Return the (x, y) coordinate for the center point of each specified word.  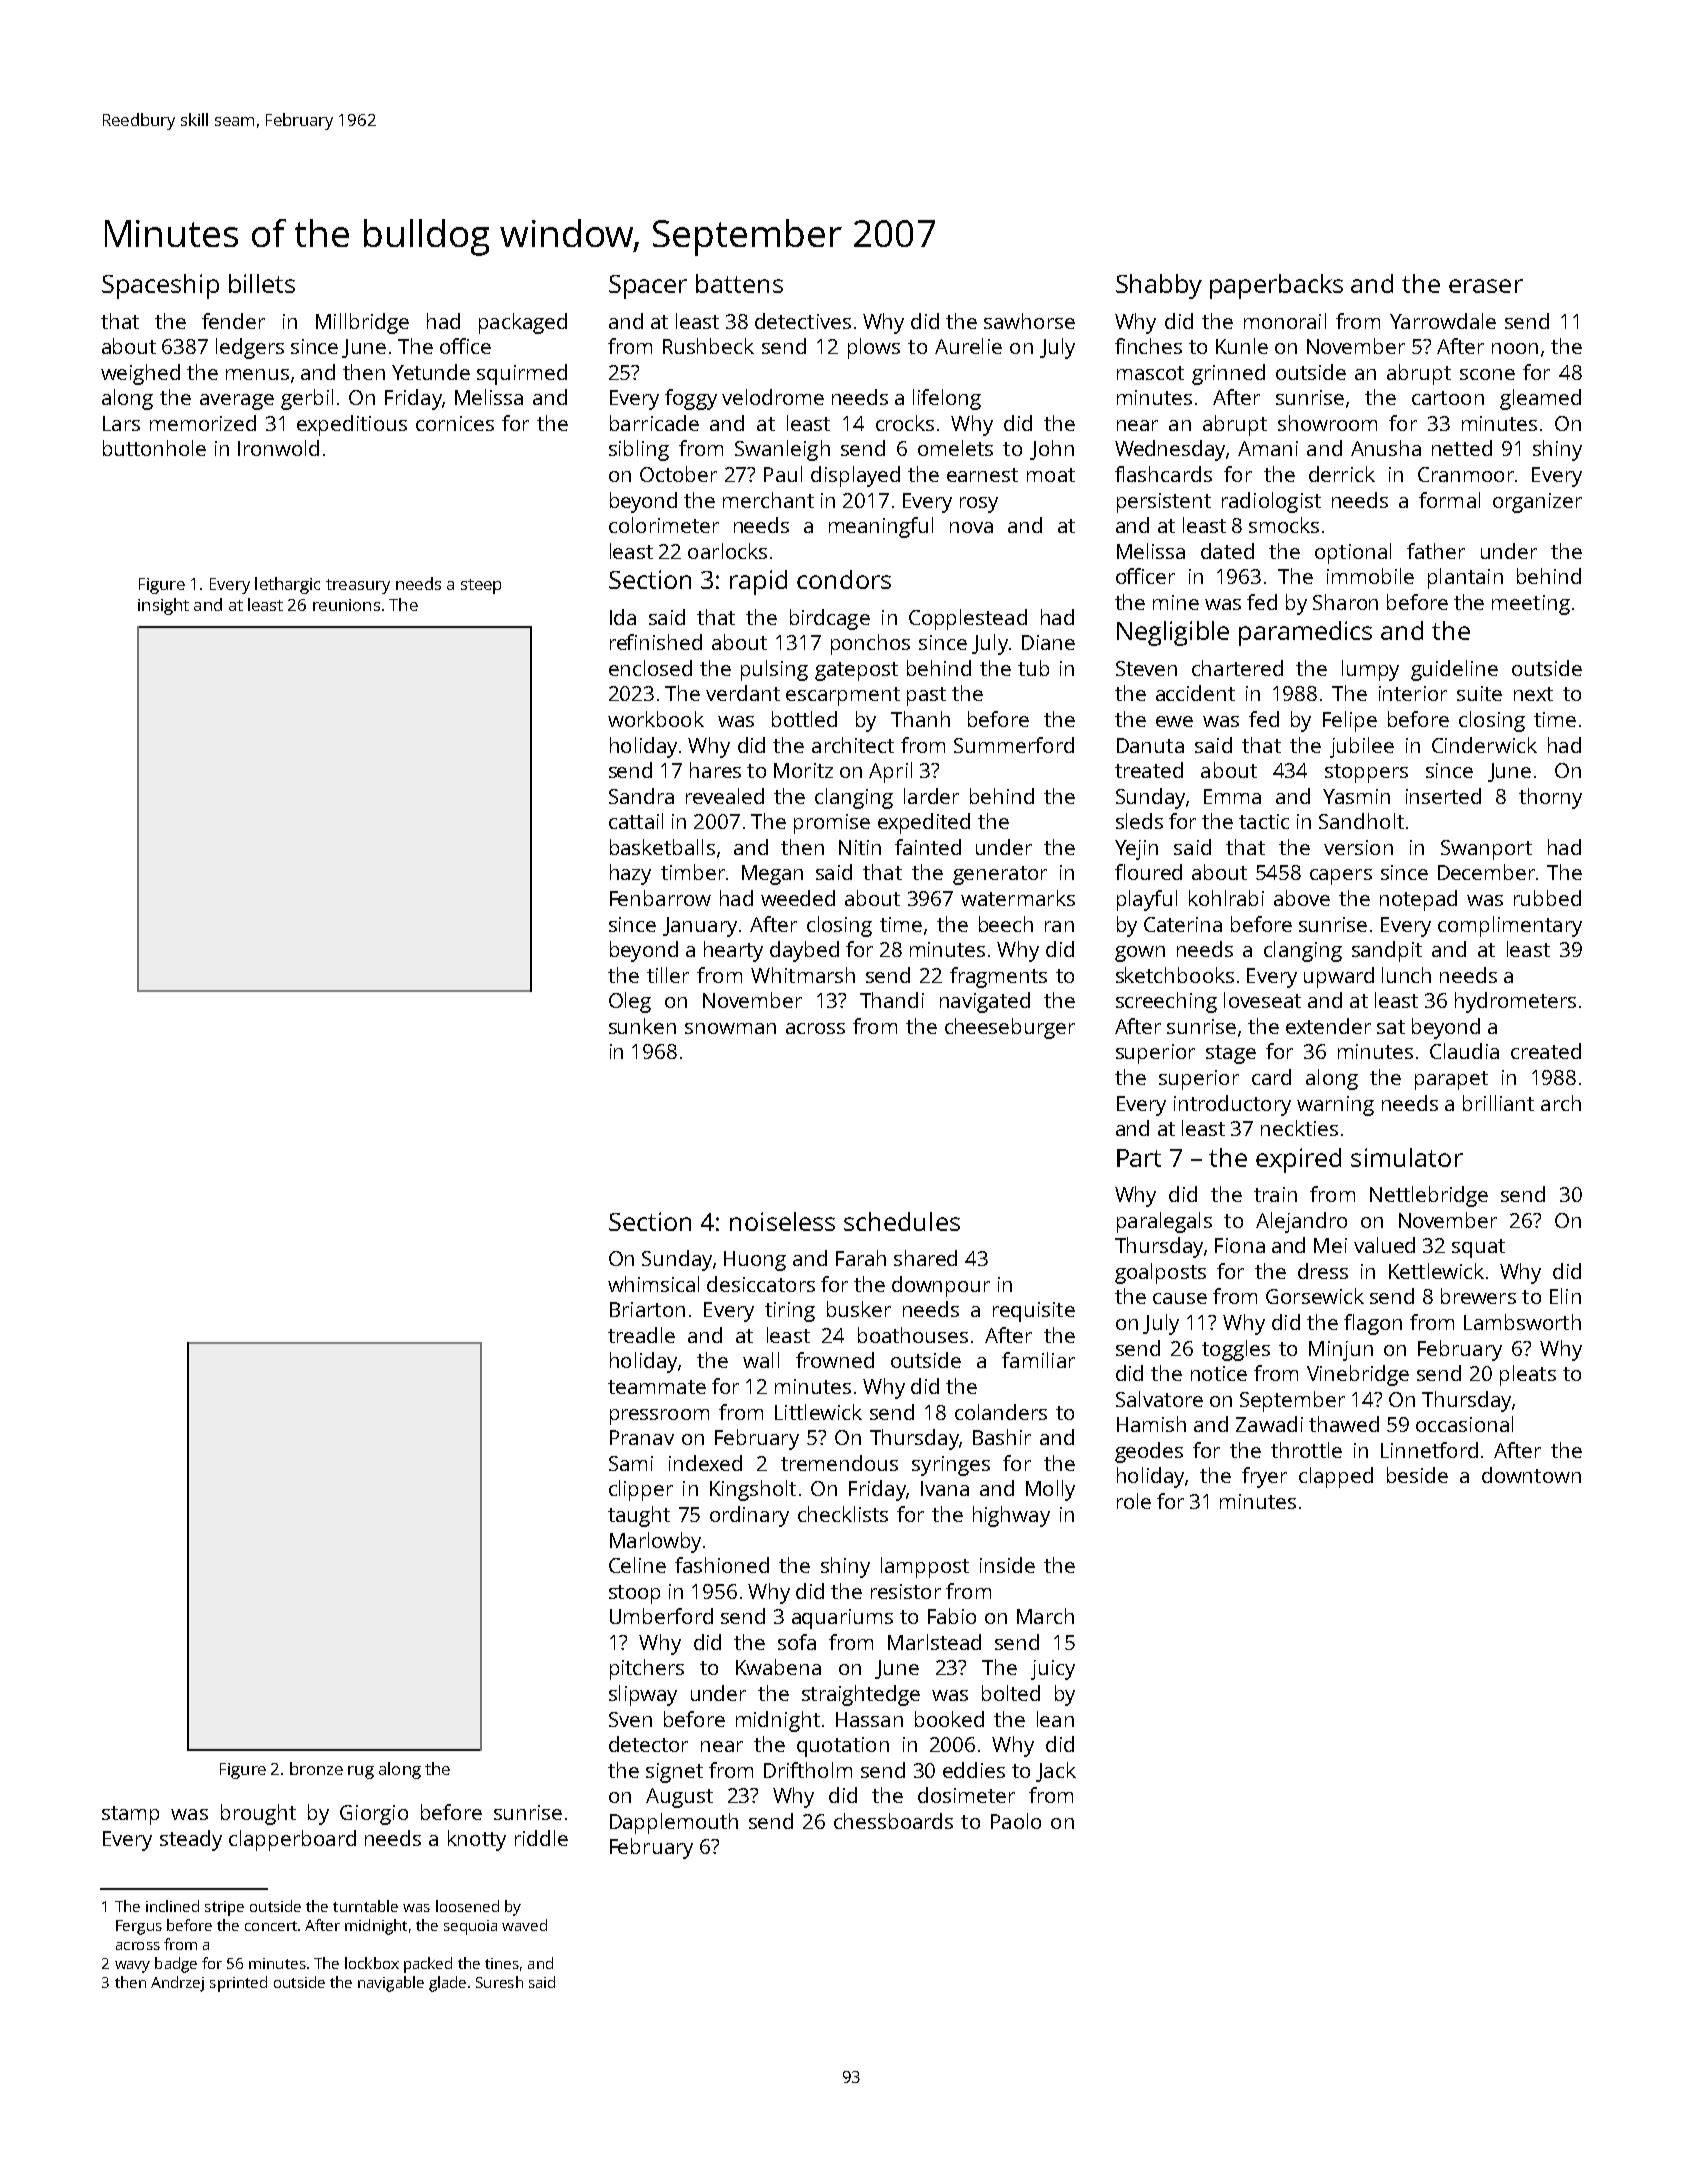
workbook (656, 719)
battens (739, 283)
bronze (316, 1768)
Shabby (1159, 286)
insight (163, 606)
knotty (477, 1840)
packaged (523, 323)
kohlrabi (1226, 898)
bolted (1011, 1693)
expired (1298, 1160)
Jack (1056, 1772)
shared (925, 1258)
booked (949, 1719)
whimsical (653, 1284)
